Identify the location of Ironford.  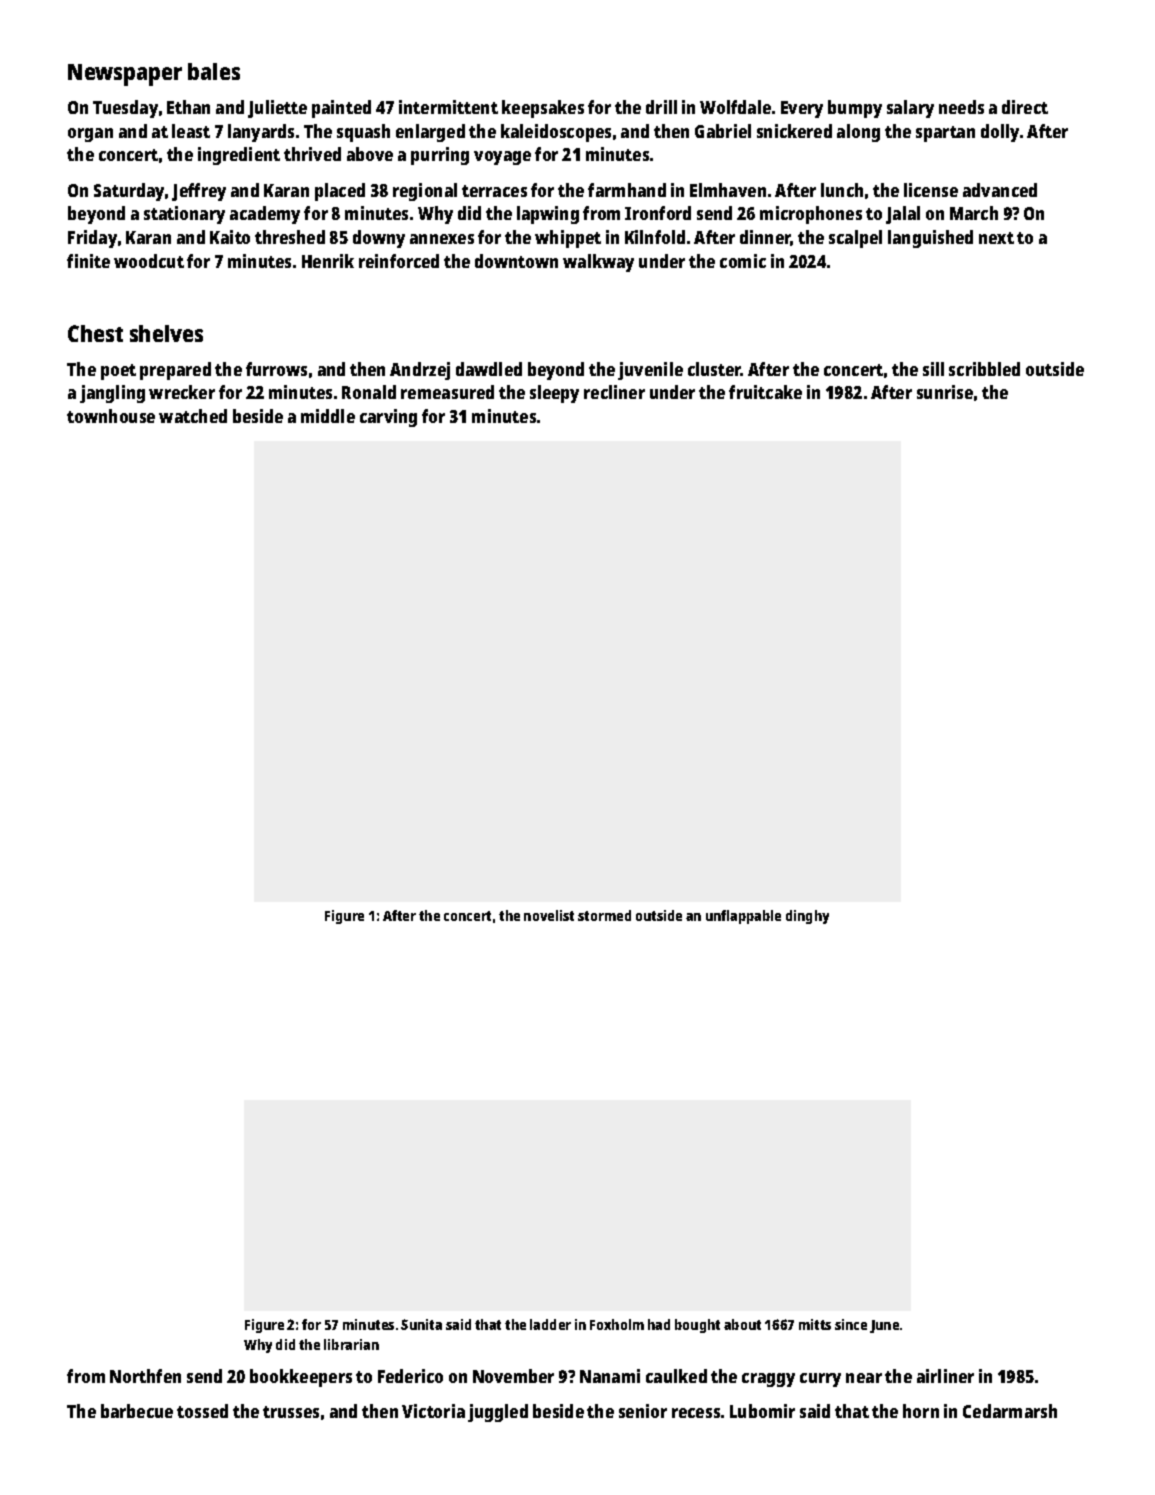
(658, 213).
